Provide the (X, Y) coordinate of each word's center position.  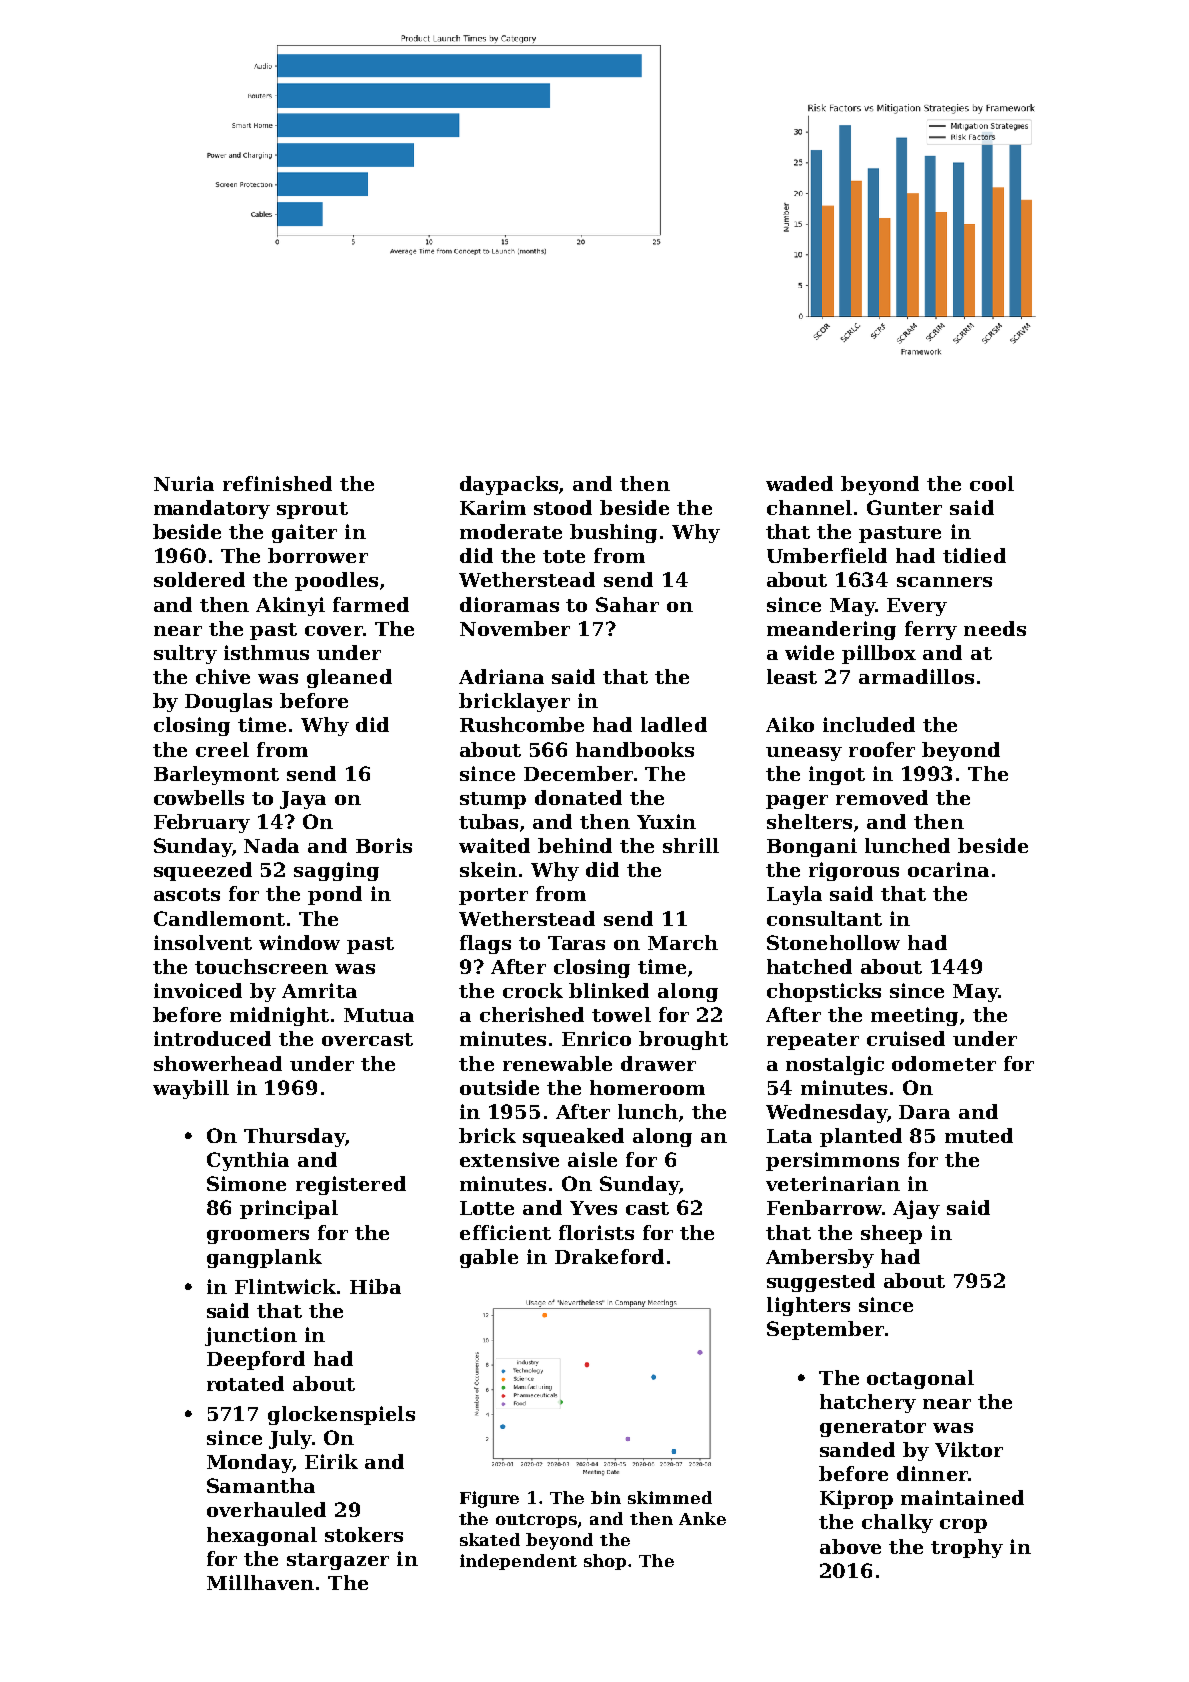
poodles (336, 581)
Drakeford (609, 1256)
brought (683, 1040)
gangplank (264, 1258)
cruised (906, 1038)
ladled (674, 724)
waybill (191, 1089)
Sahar (627, 604)
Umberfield (827, 555)
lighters (808, 1306)
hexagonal (262, 1536)
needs (995, 628)
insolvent (203, 942)
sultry (185, 654)
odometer (944, 1063)
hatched (809, 966)
